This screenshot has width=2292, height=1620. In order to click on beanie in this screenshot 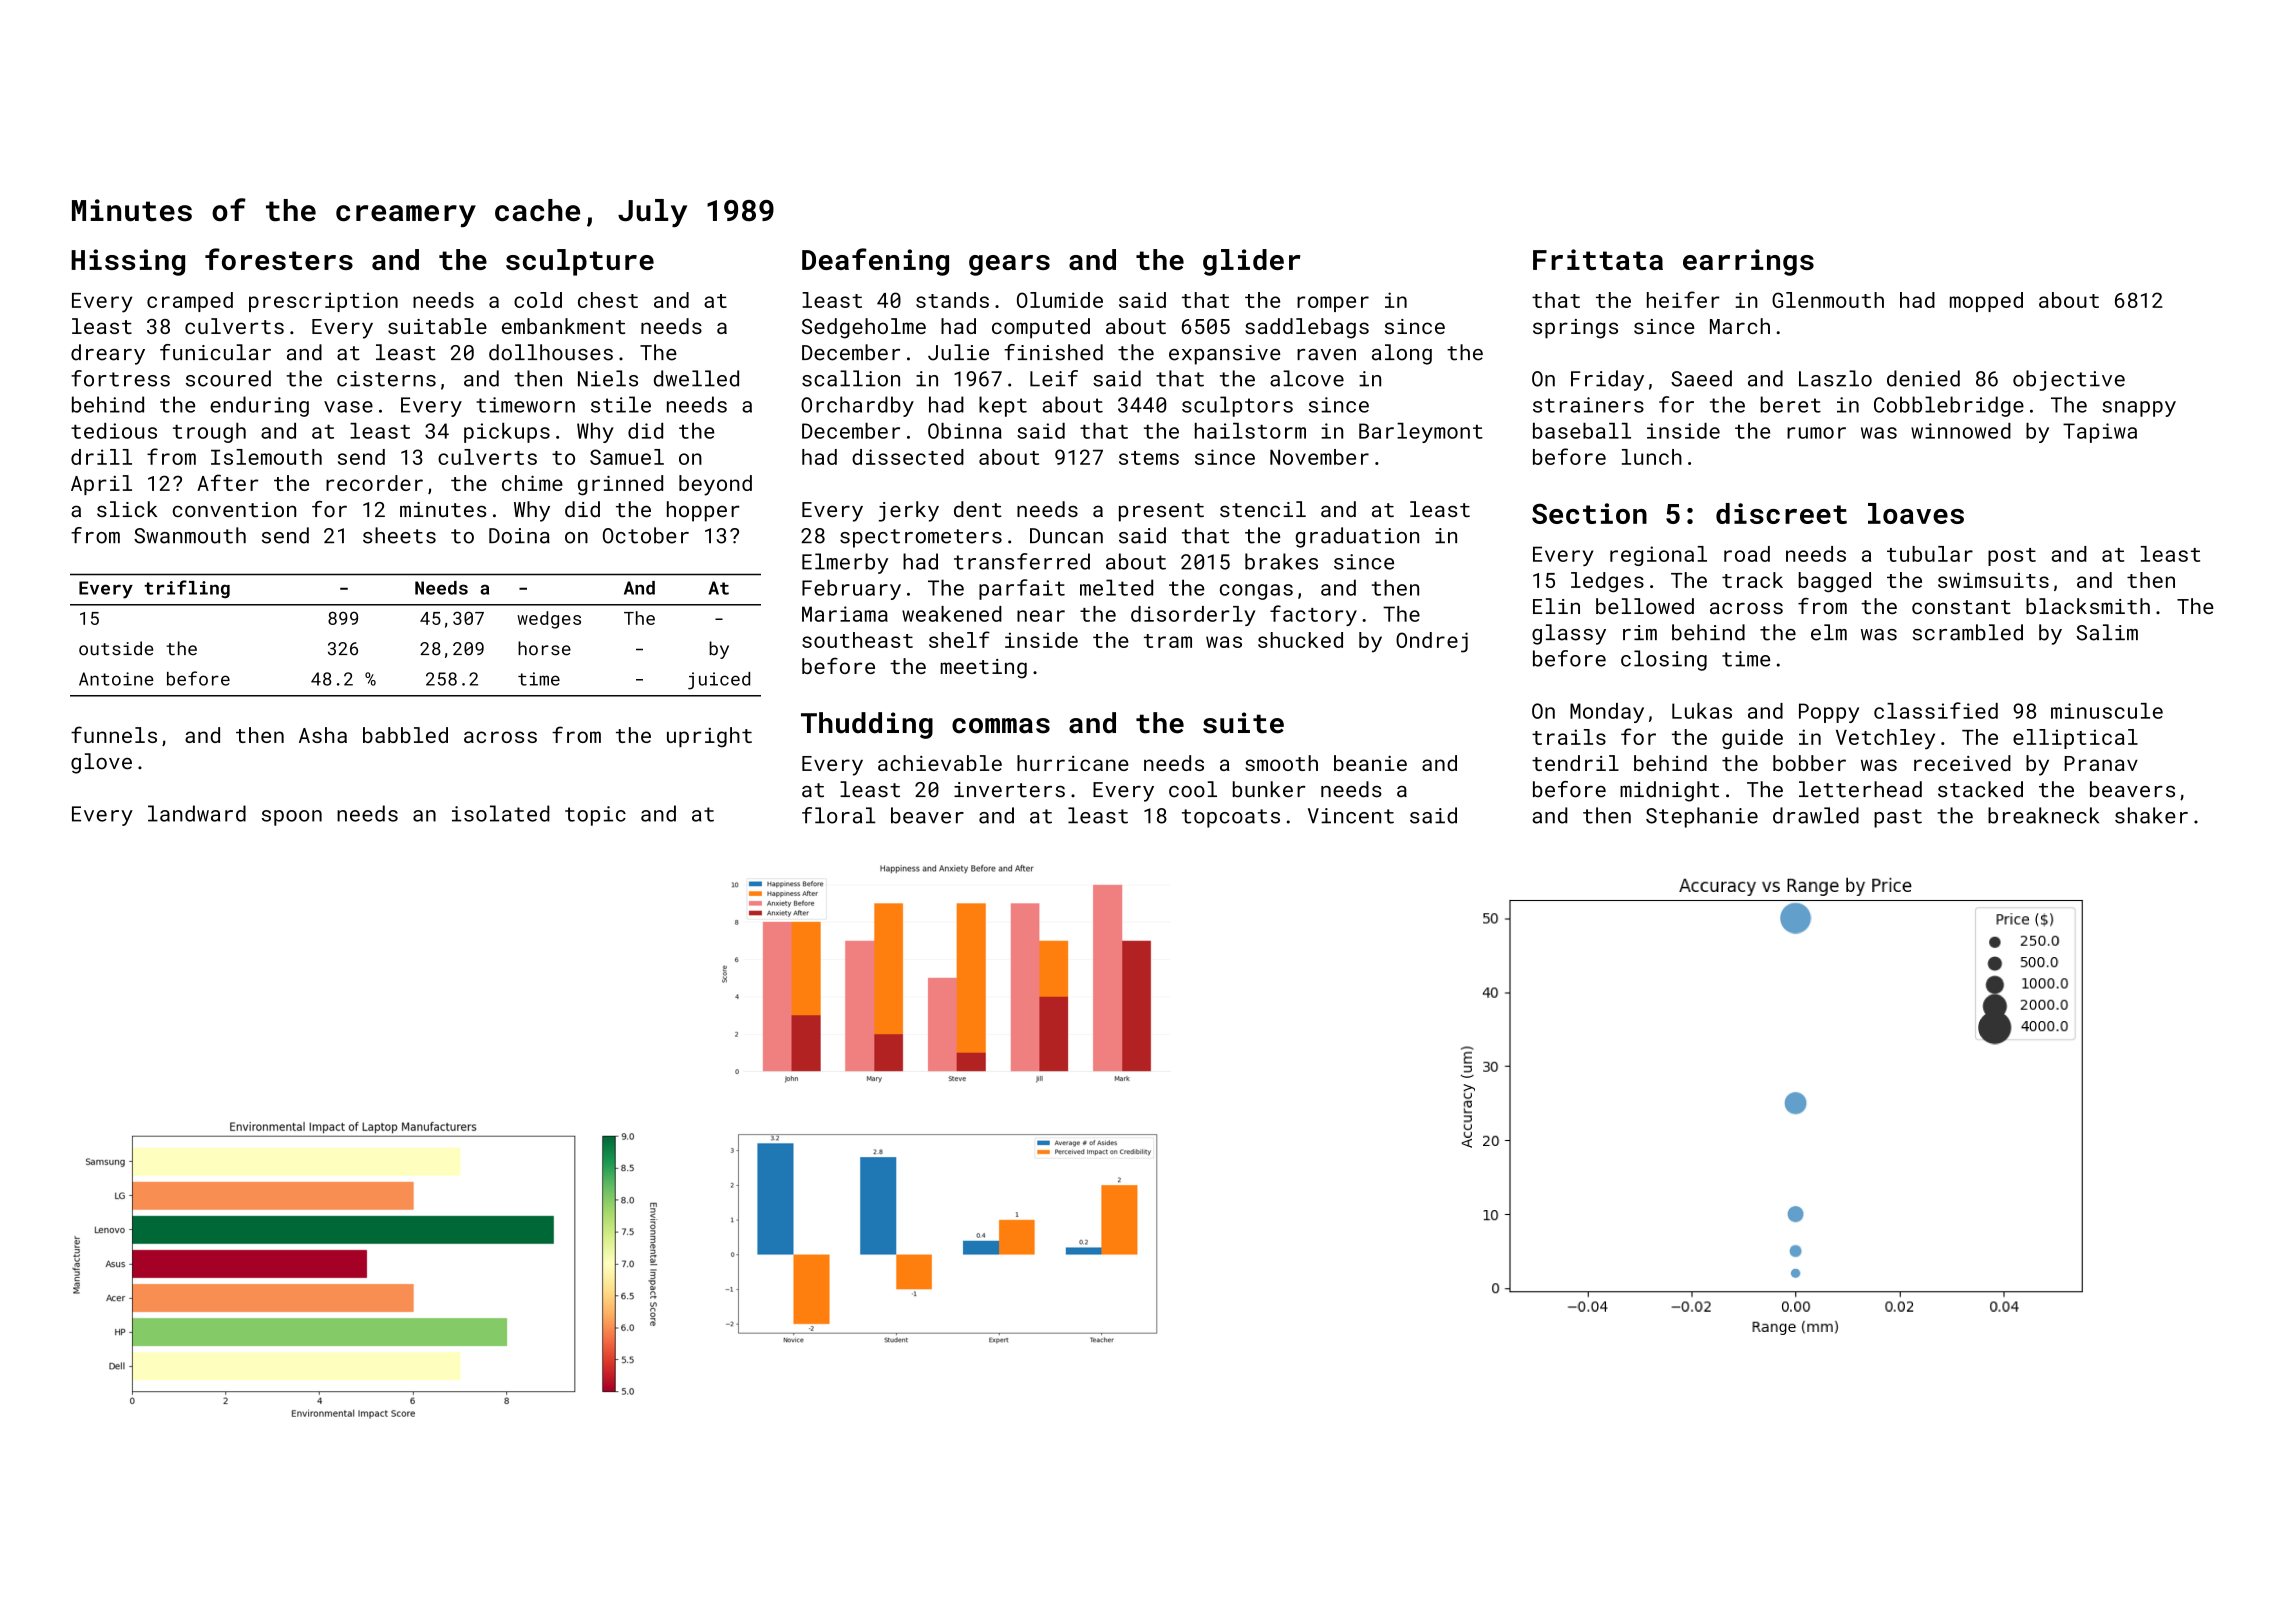, I will do `click(1370, 763)`.
